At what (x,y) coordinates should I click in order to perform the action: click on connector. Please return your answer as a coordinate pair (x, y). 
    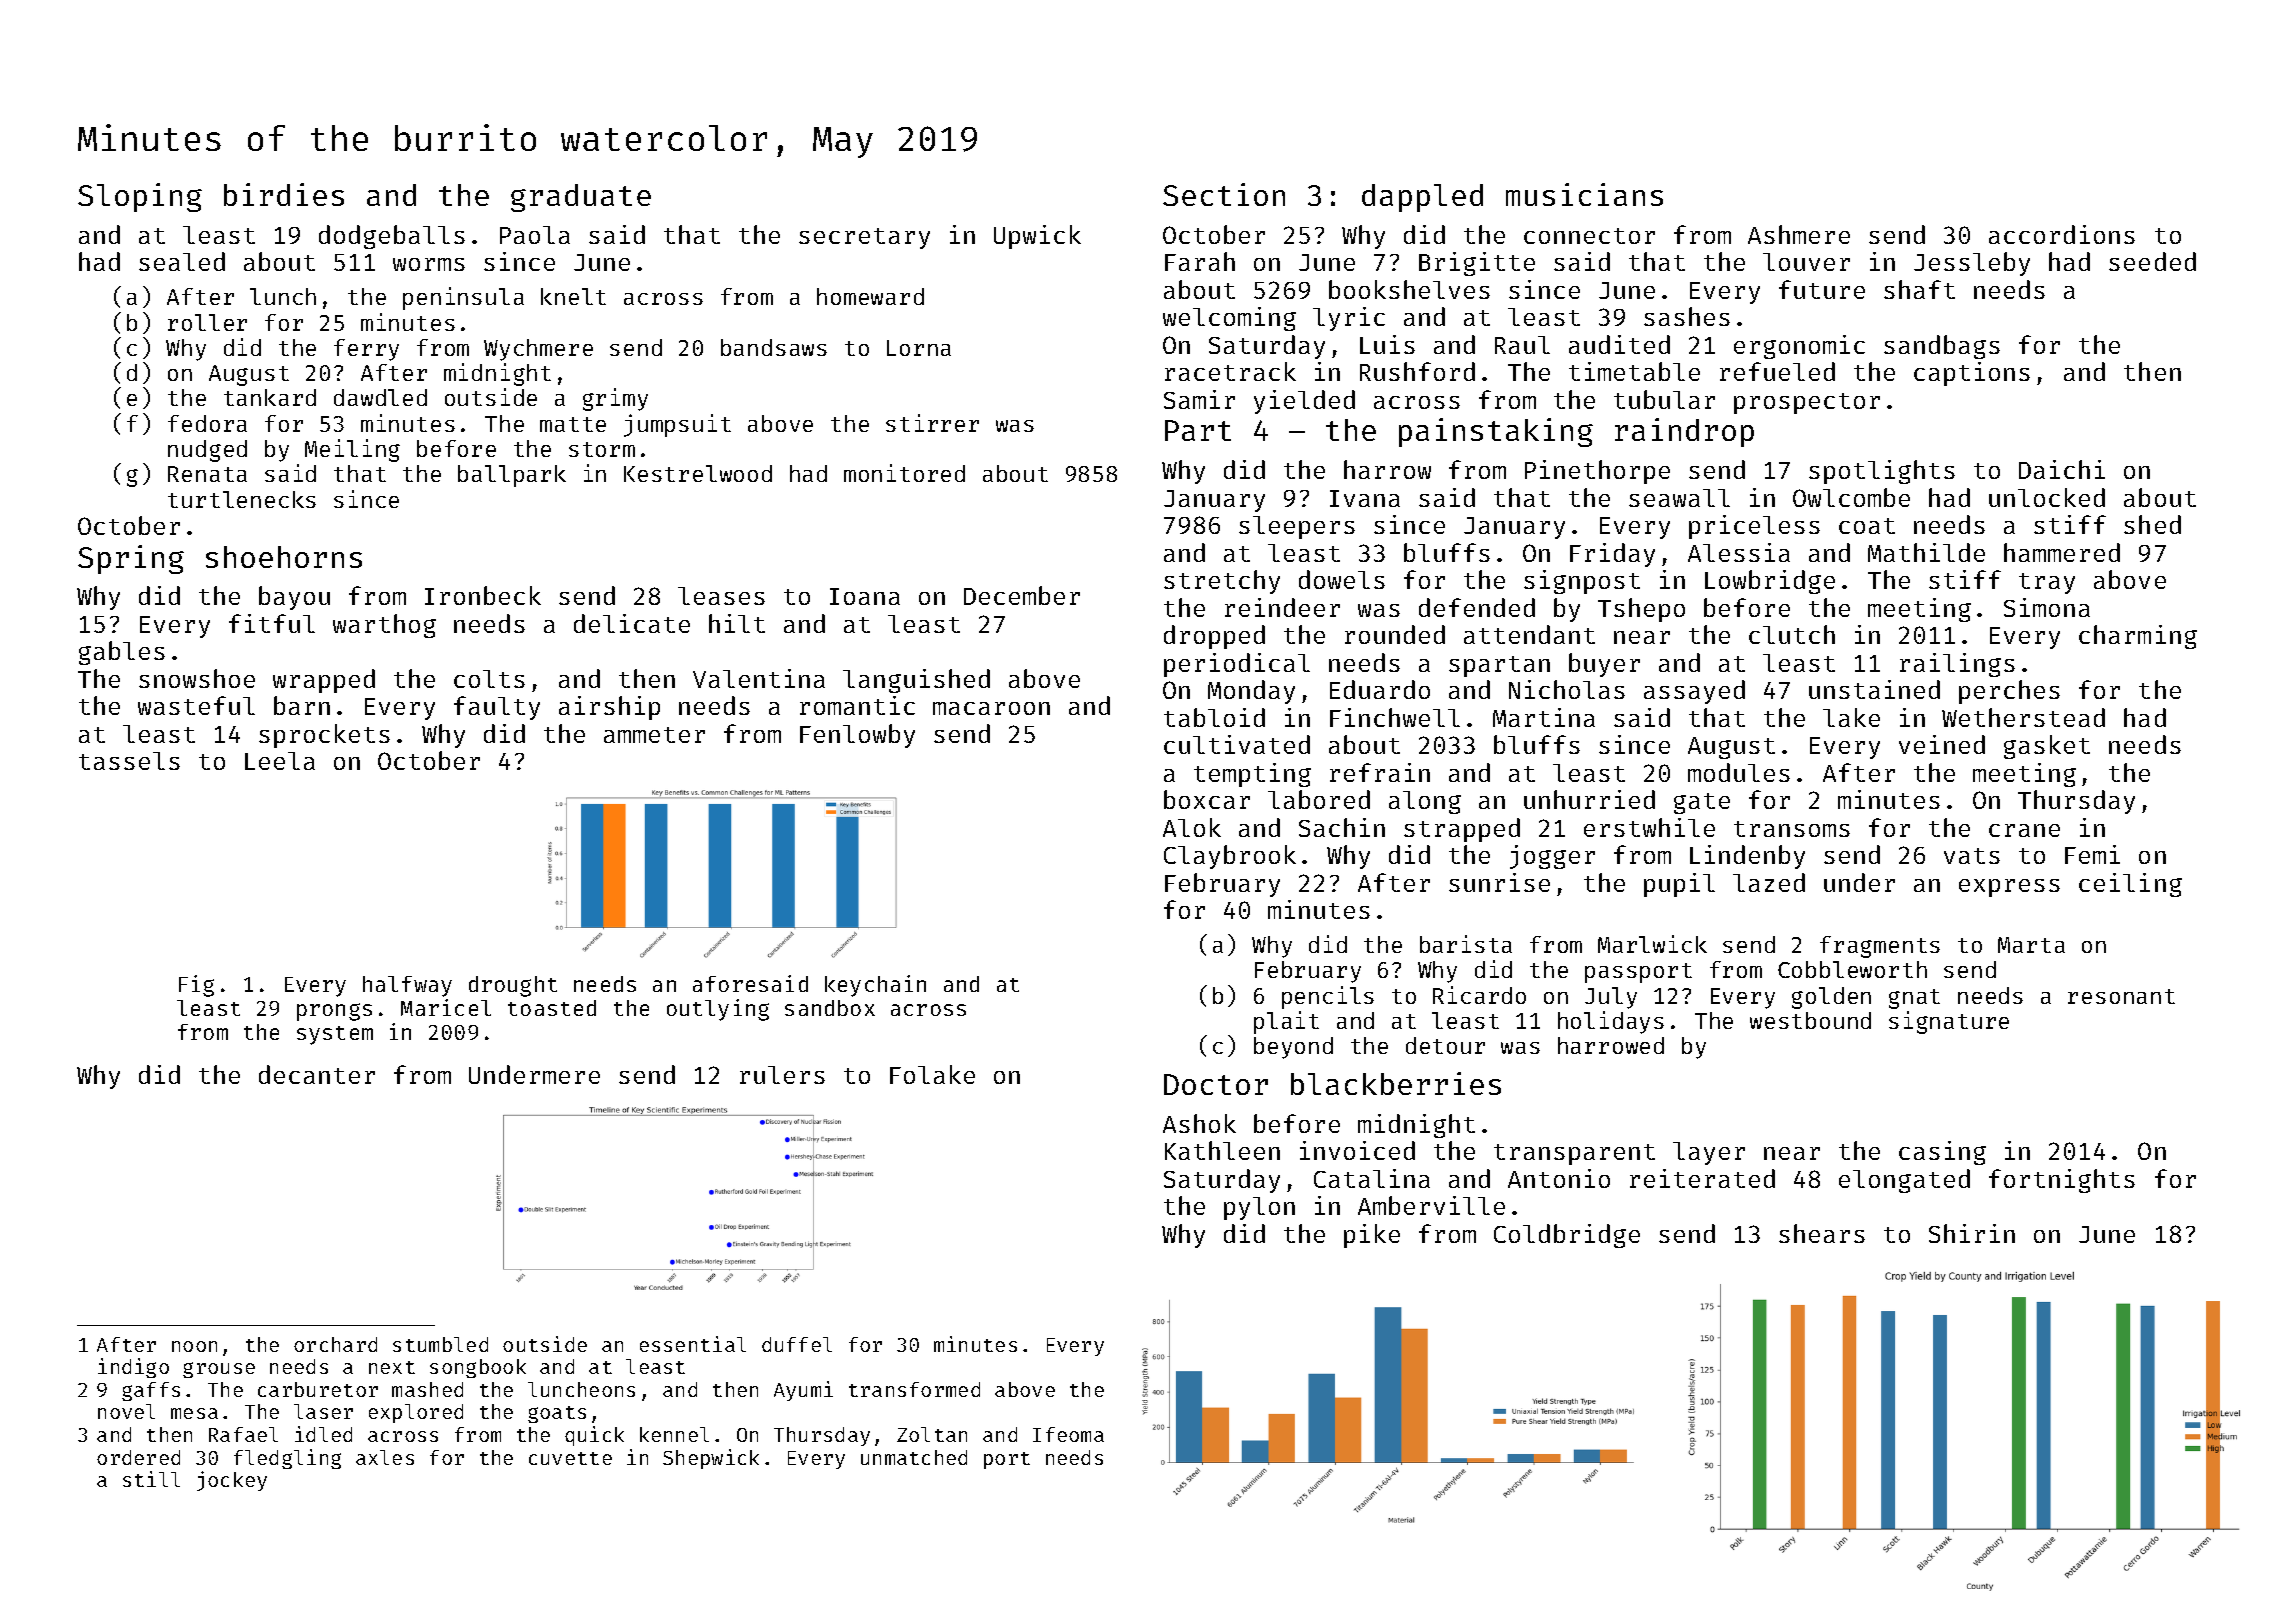
    Looking at the image, I should click on (1589, 236).
